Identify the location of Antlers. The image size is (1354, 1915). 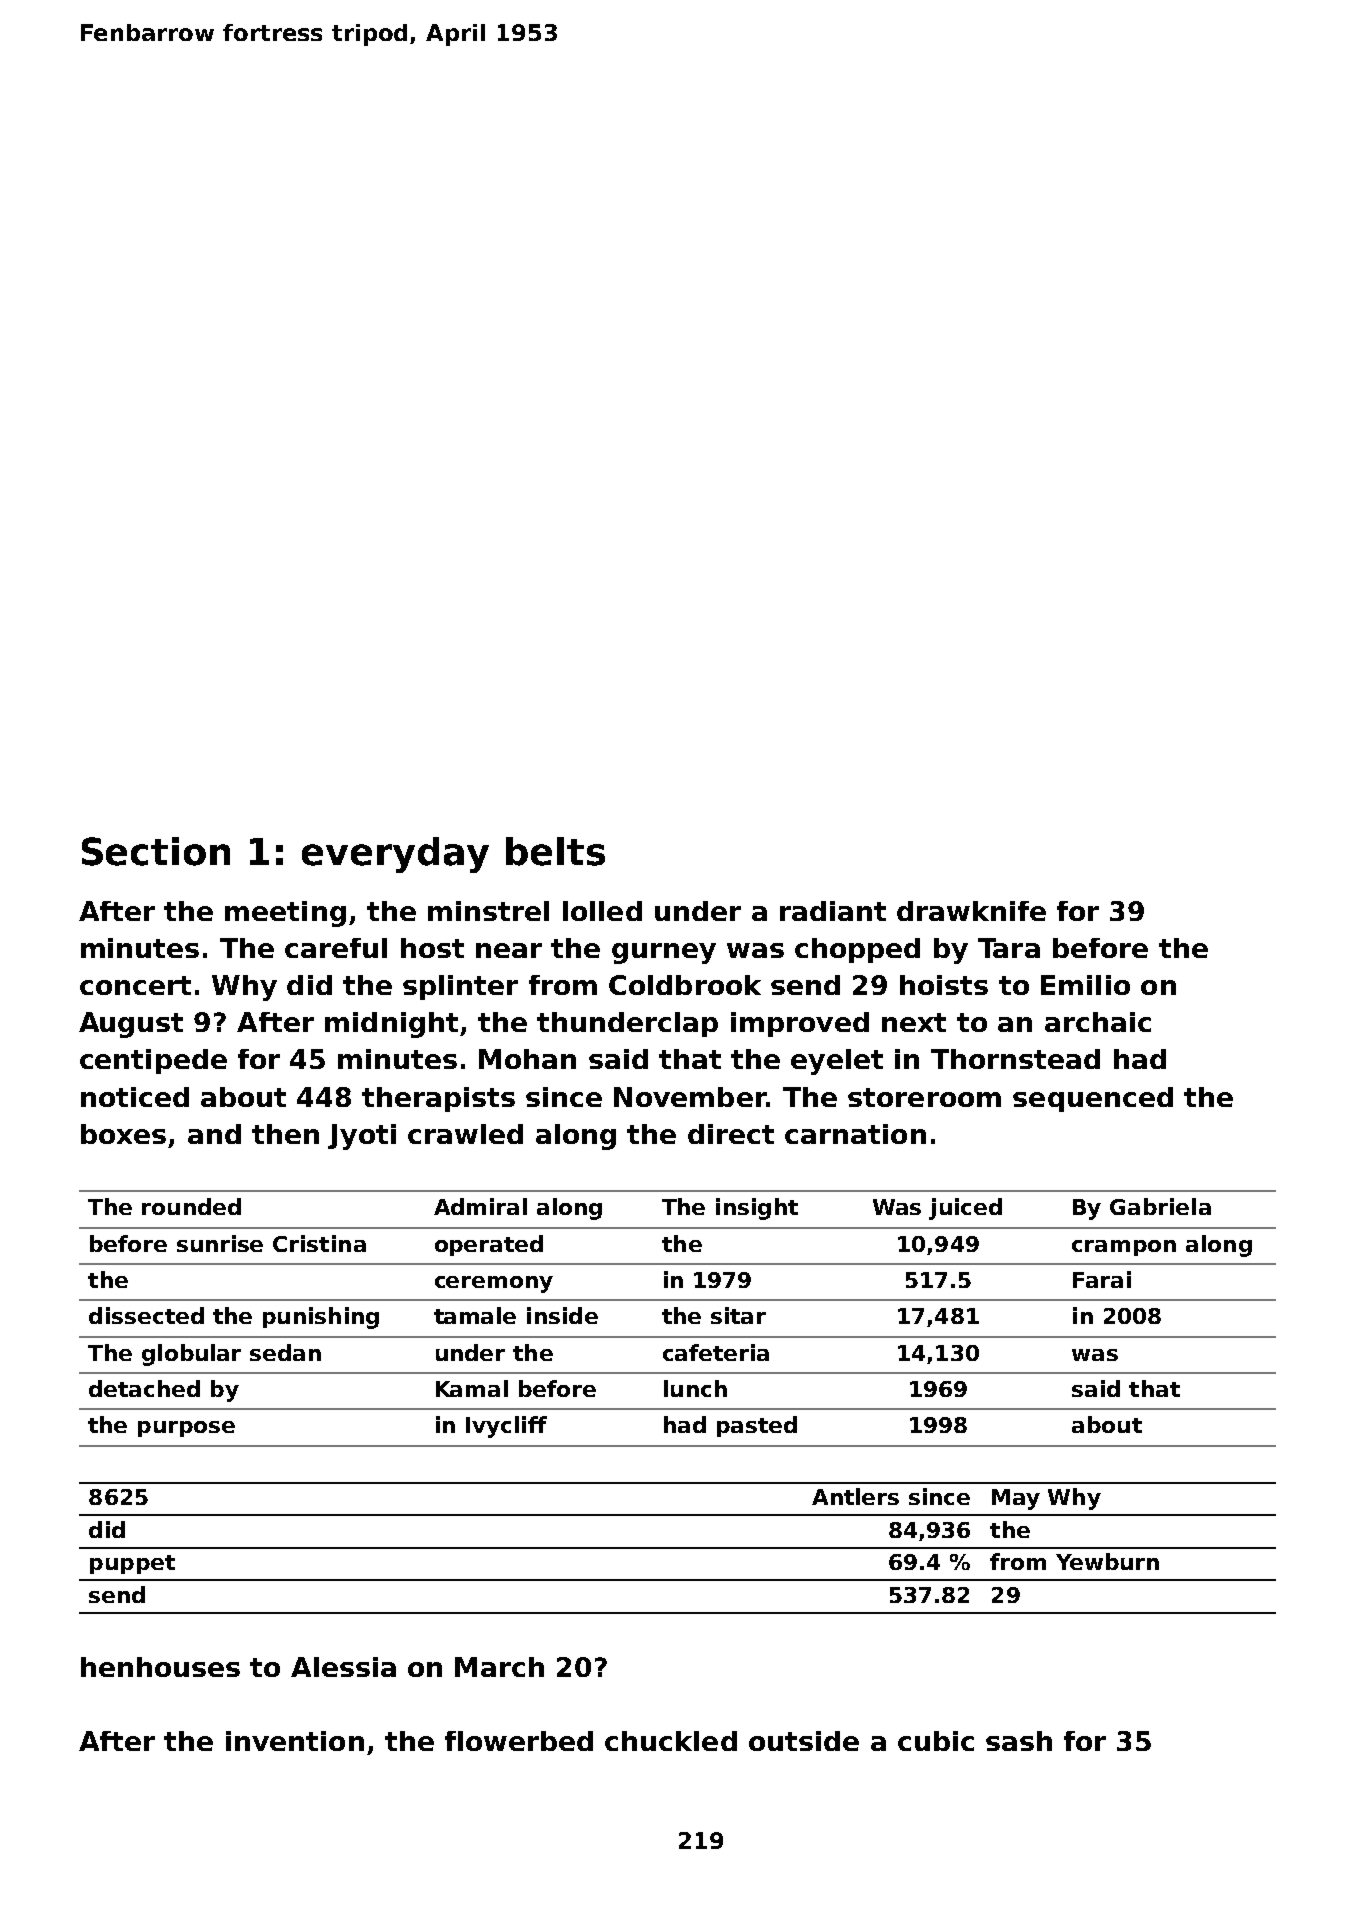
(855, 1496).
